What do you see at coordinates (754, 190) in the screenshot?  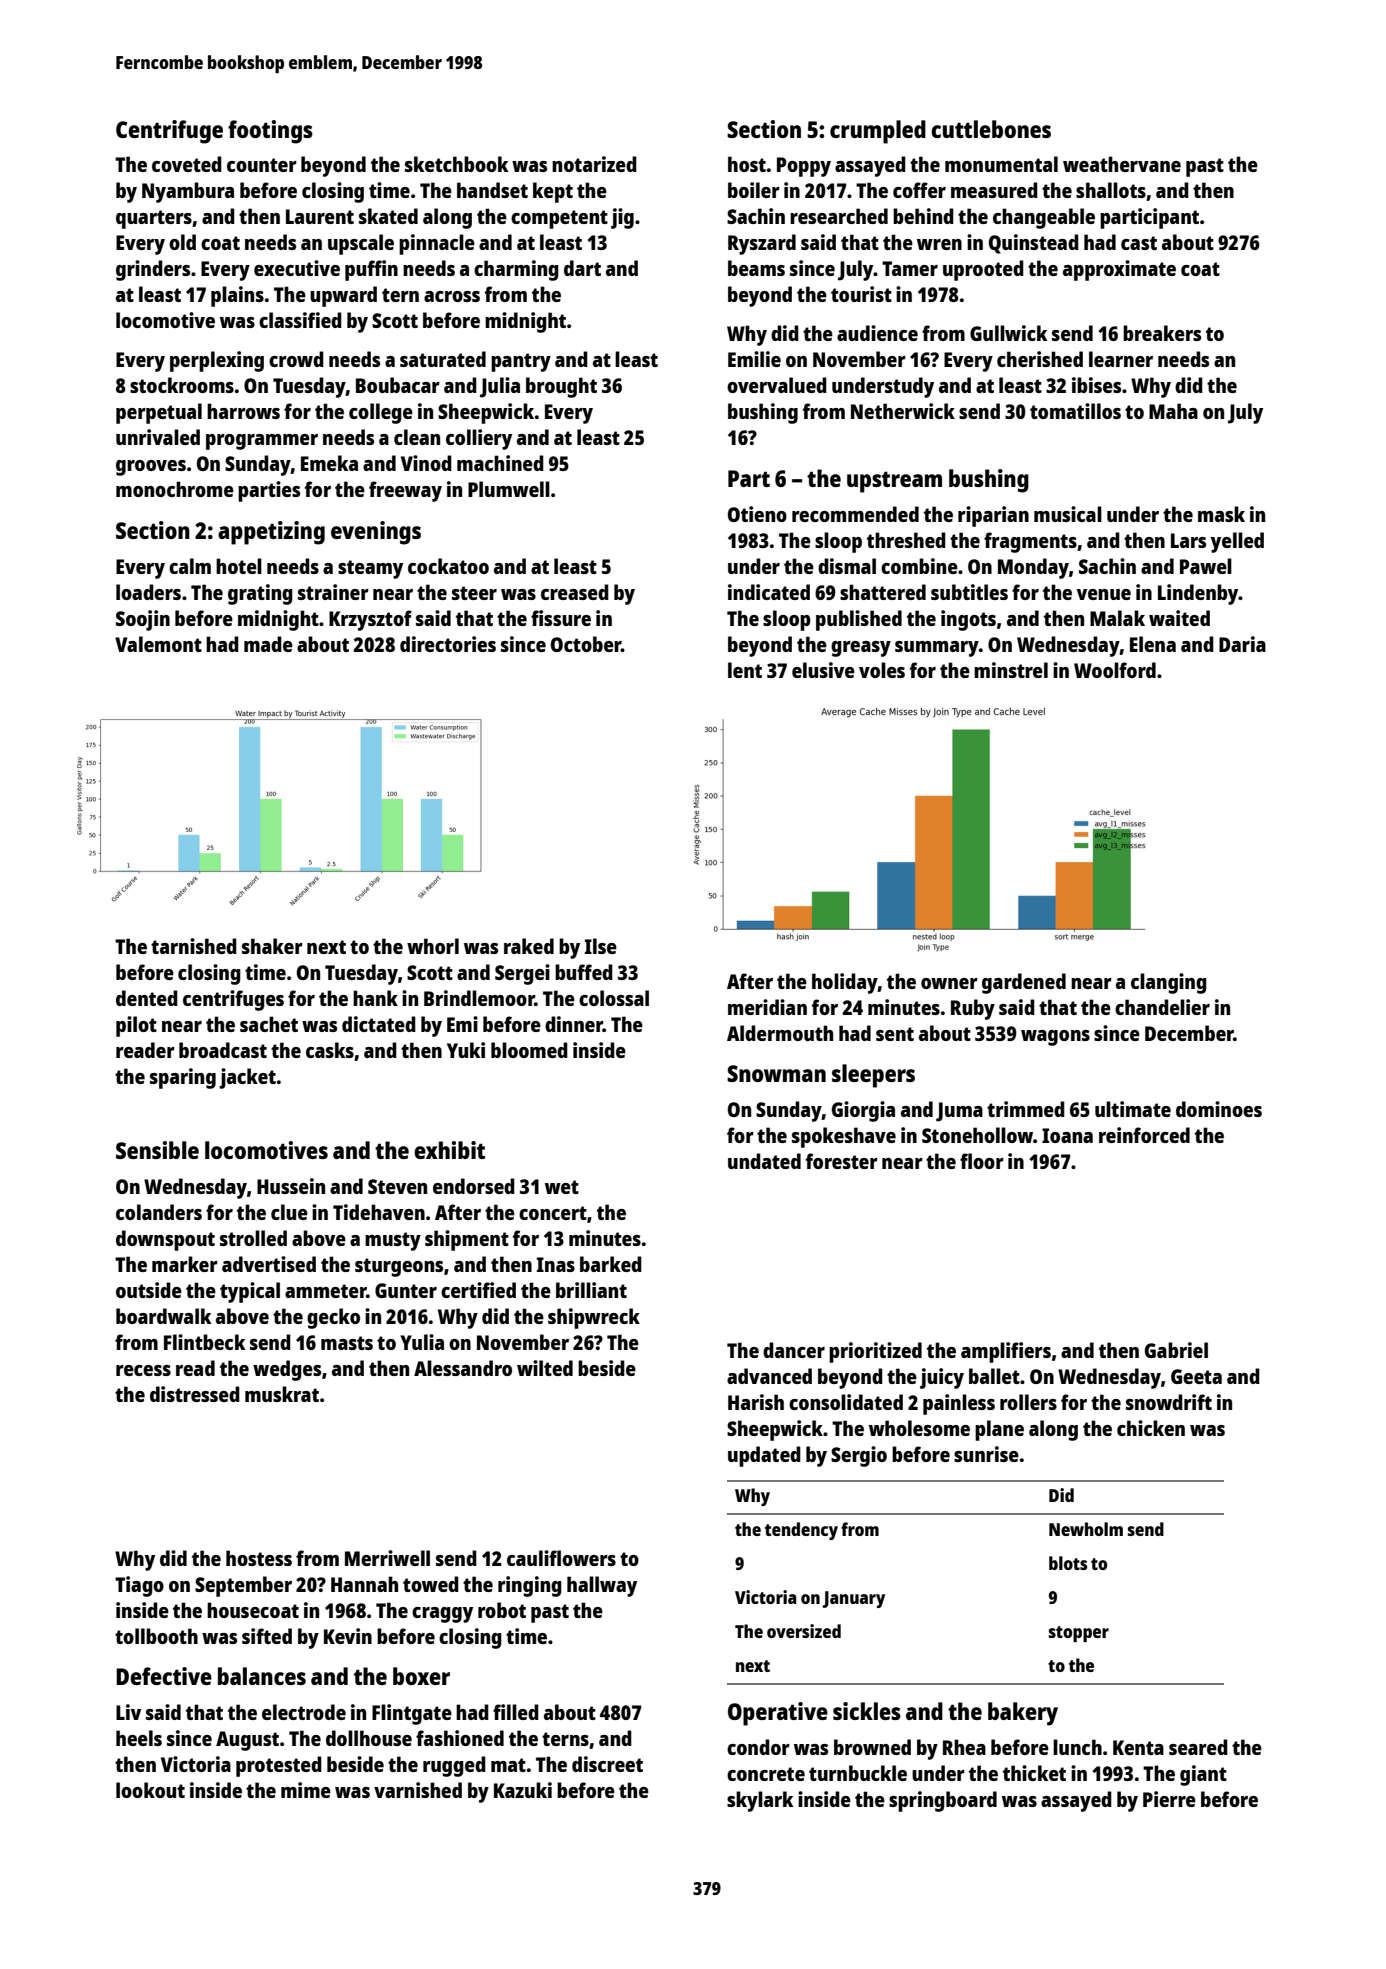 I see `boiler` at bounding box center [754, 190].
